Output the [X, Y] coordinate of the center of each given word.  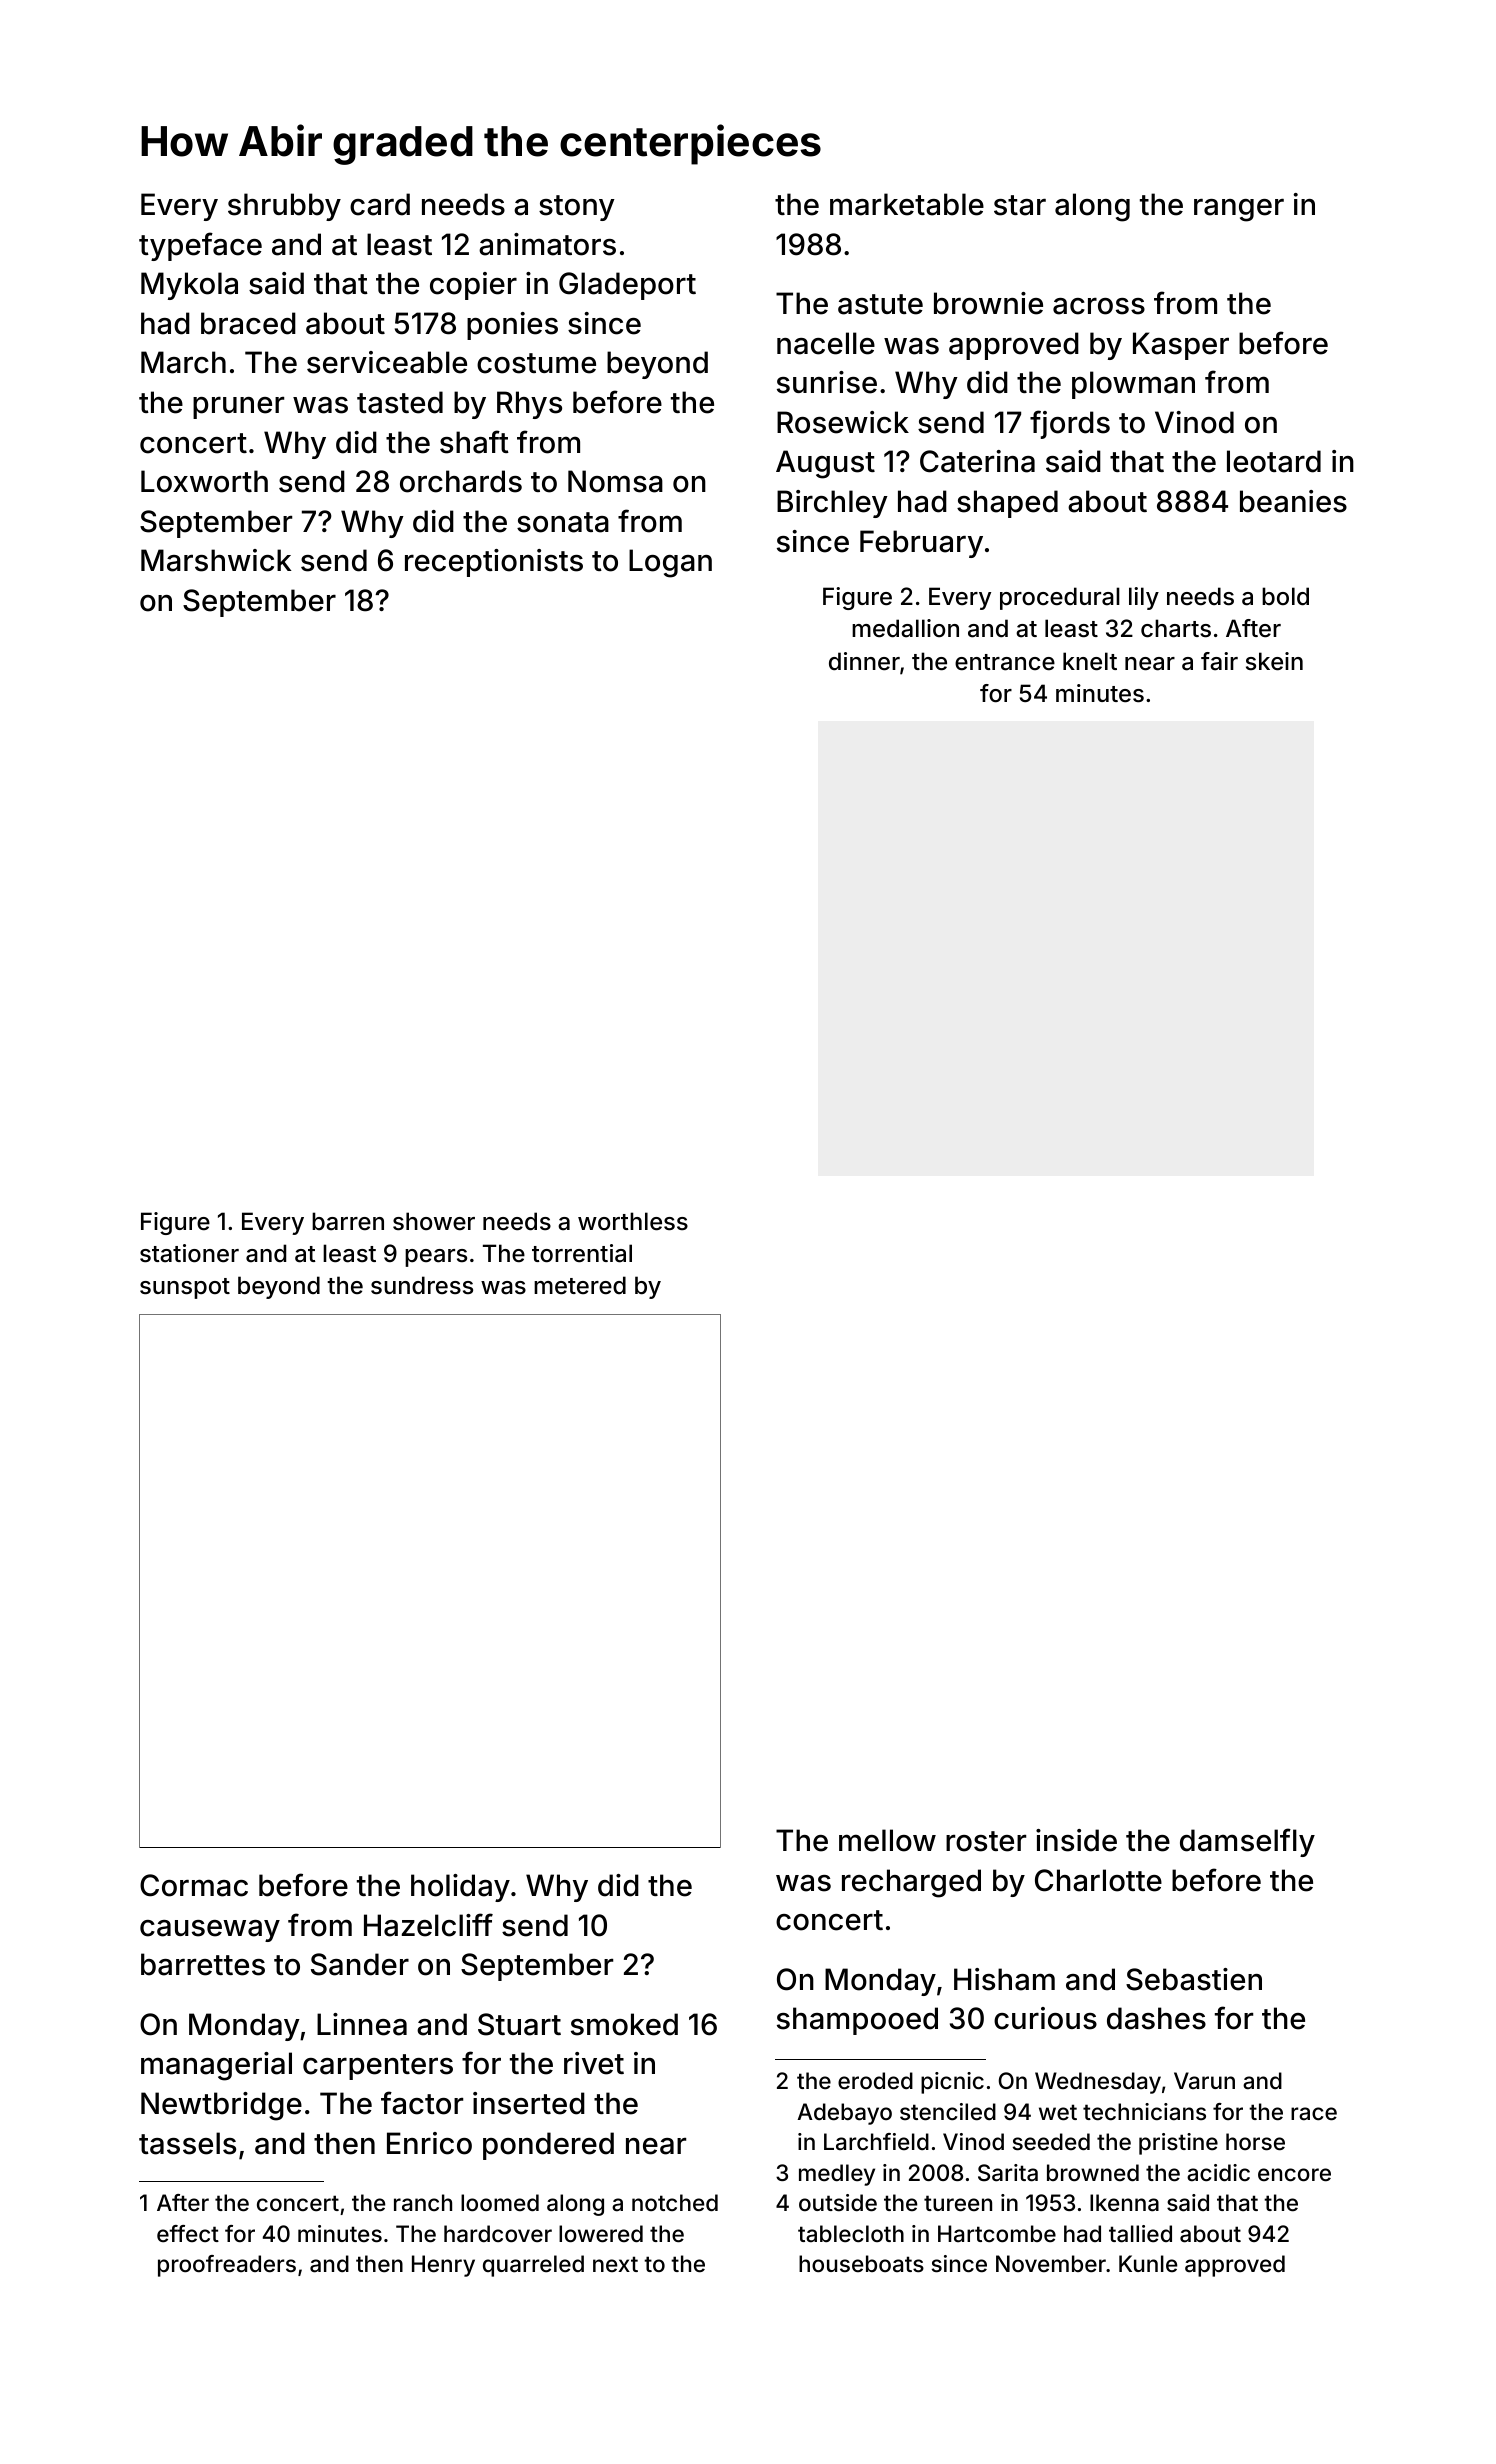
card [380, 204]
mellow [887, 1840]
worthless [633, 1221]
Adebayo [844, 2114]
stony [577, 208]
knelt [1090, 661]
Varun [1204, 2081]
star [1020, 205]
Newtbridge [221, 2106]
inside [1076, 1840]
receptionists [494, 563]
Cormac [194, 1885]
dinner [864, 661]
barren [348, 1221]
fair [1219, 661]
